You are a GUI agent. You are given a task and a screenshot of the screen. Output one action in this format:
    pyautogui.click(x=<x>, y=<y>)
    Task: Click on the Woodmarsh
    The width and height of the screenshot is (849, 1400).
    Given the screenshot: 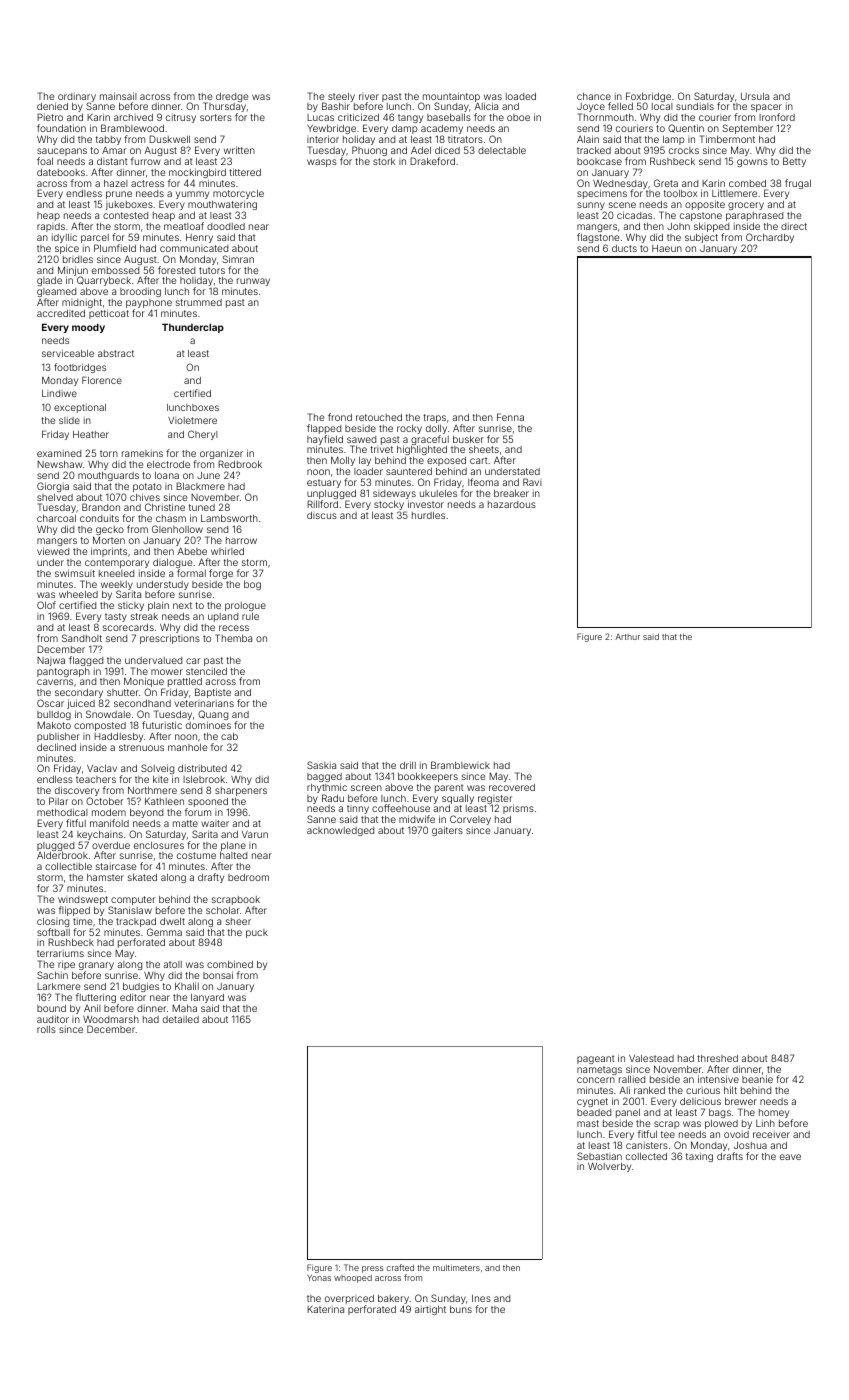 What is the action you would take?
    pyautogui.click(x=111, y=1019)
